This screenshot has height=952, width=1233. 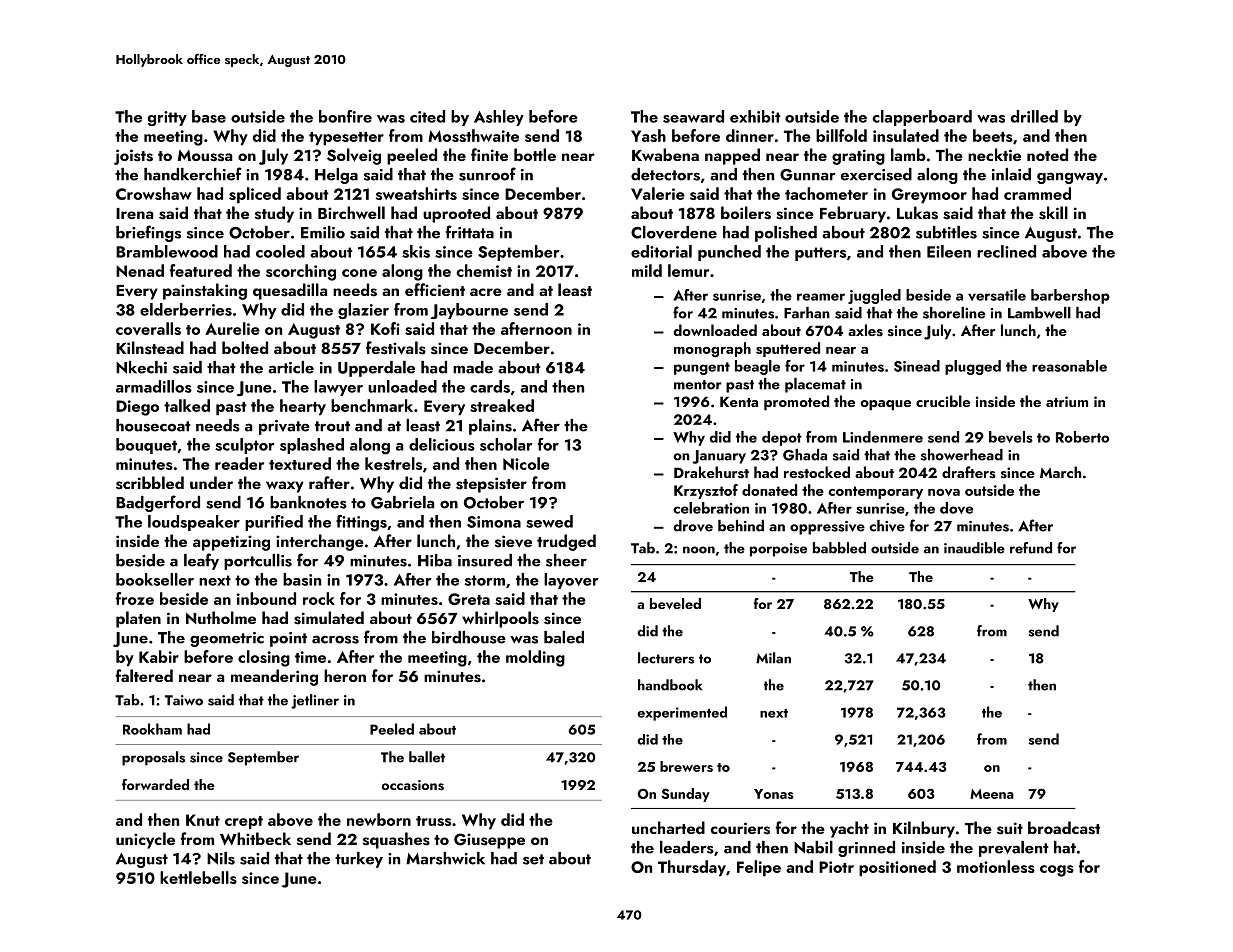 I want to click on basin, so click(x=302, y=579).
